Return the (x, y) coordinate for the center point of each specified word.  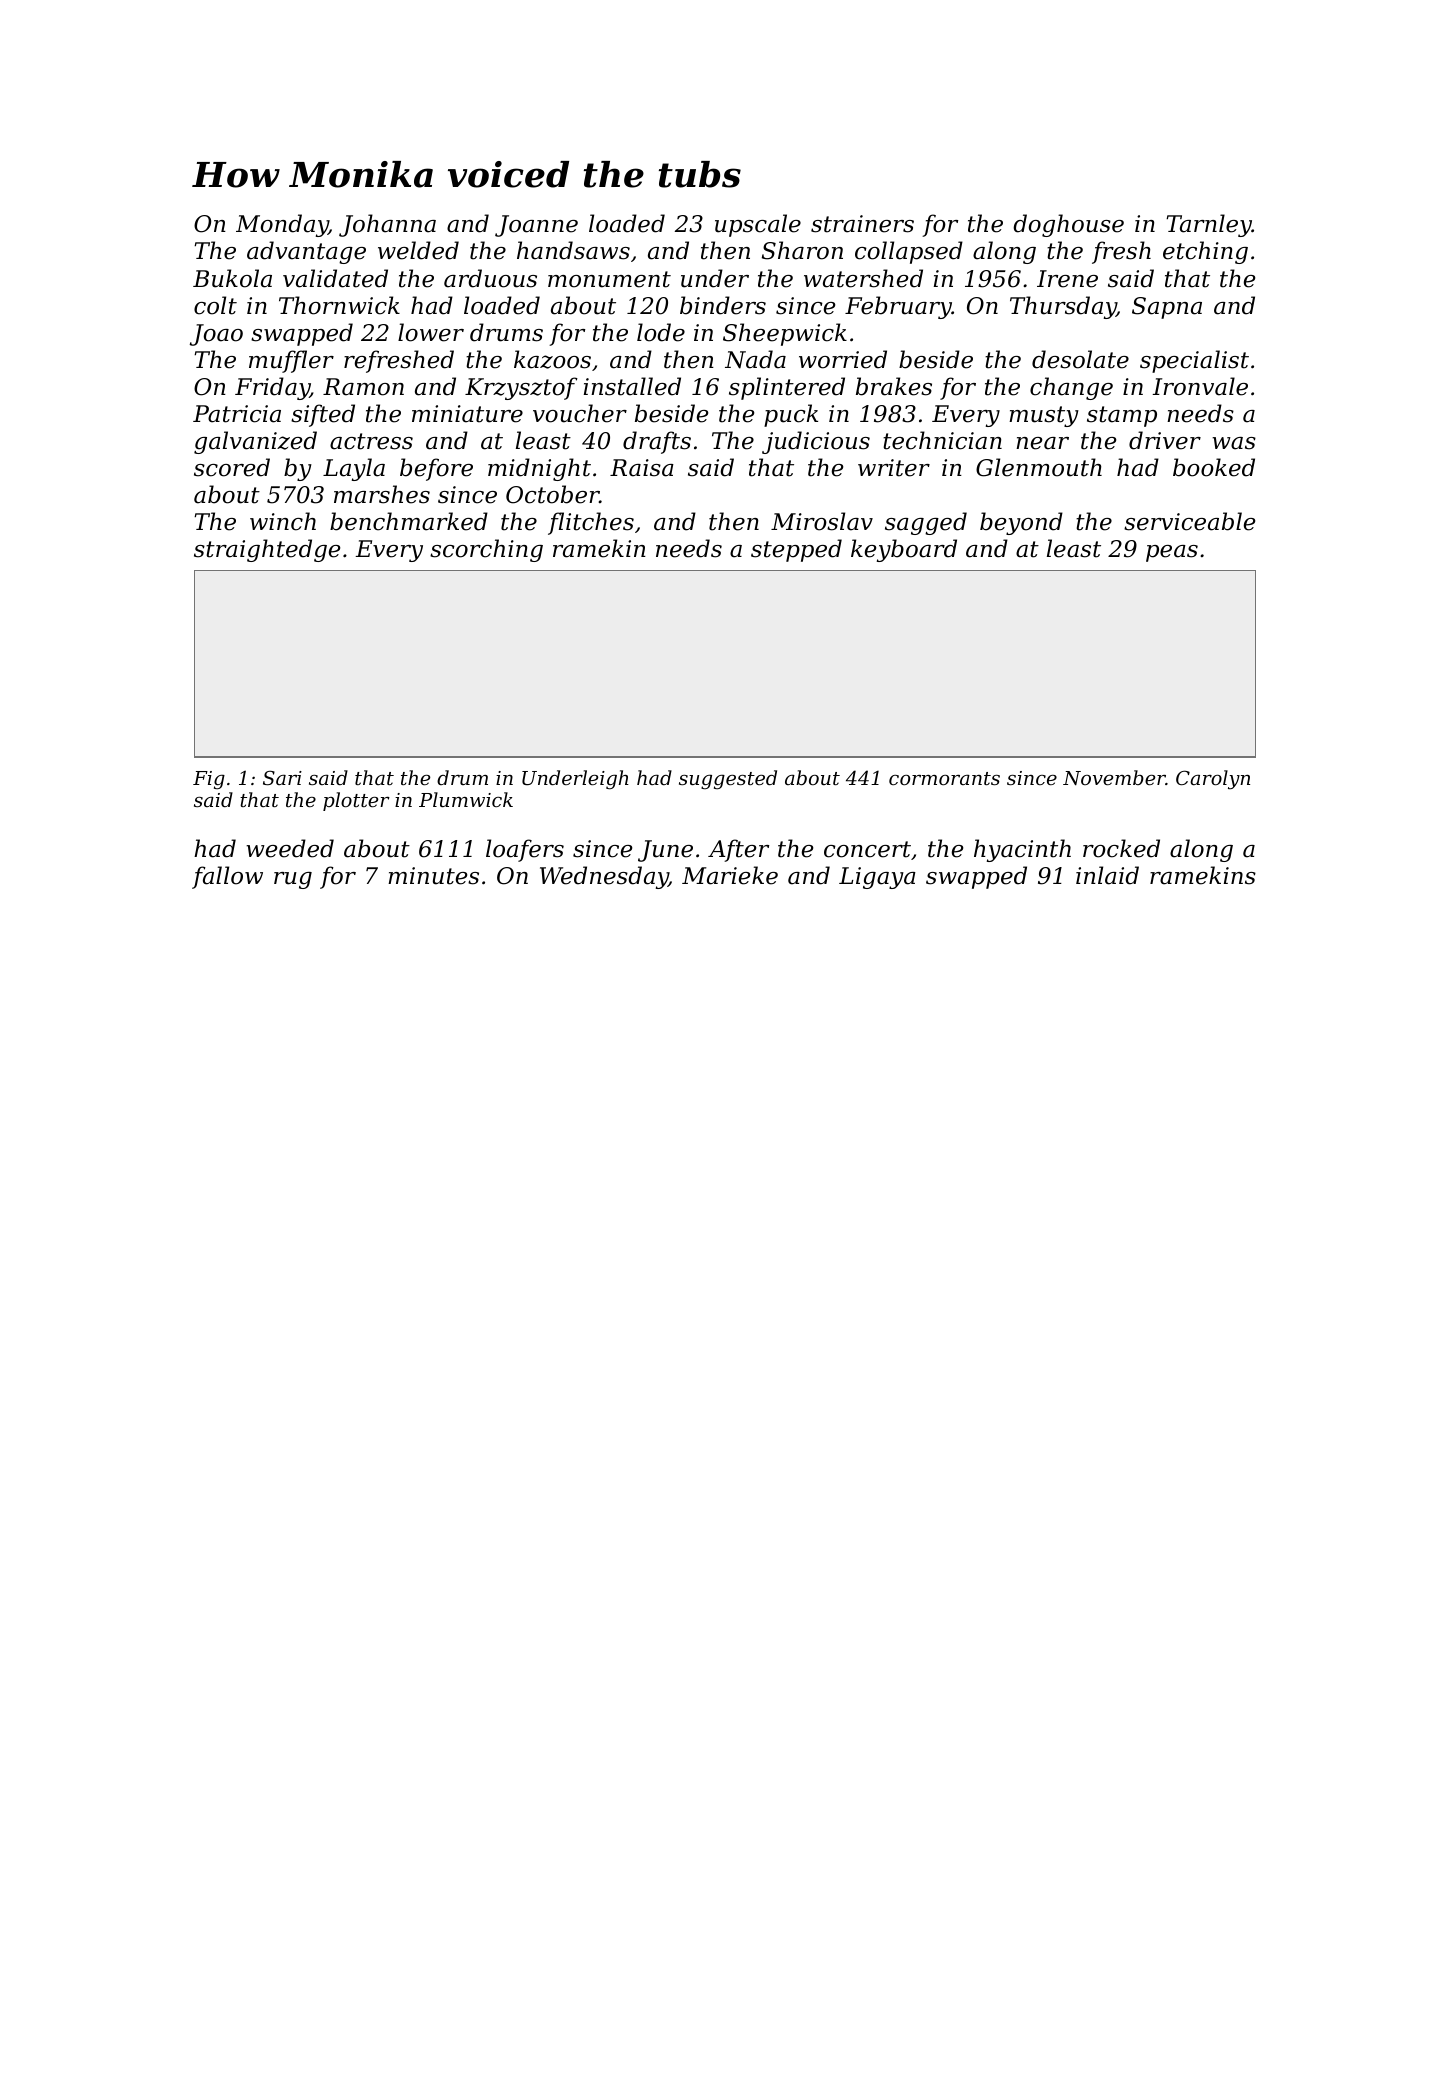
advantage (306, 252)
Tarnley (1209, 225)
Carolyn (1213, 780)
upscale (758, 225)
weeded (290, 848)
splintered (787, 388)
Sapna (1167, 308)
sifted (323, 415)
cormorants (944, 778)
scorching (486, 550)
